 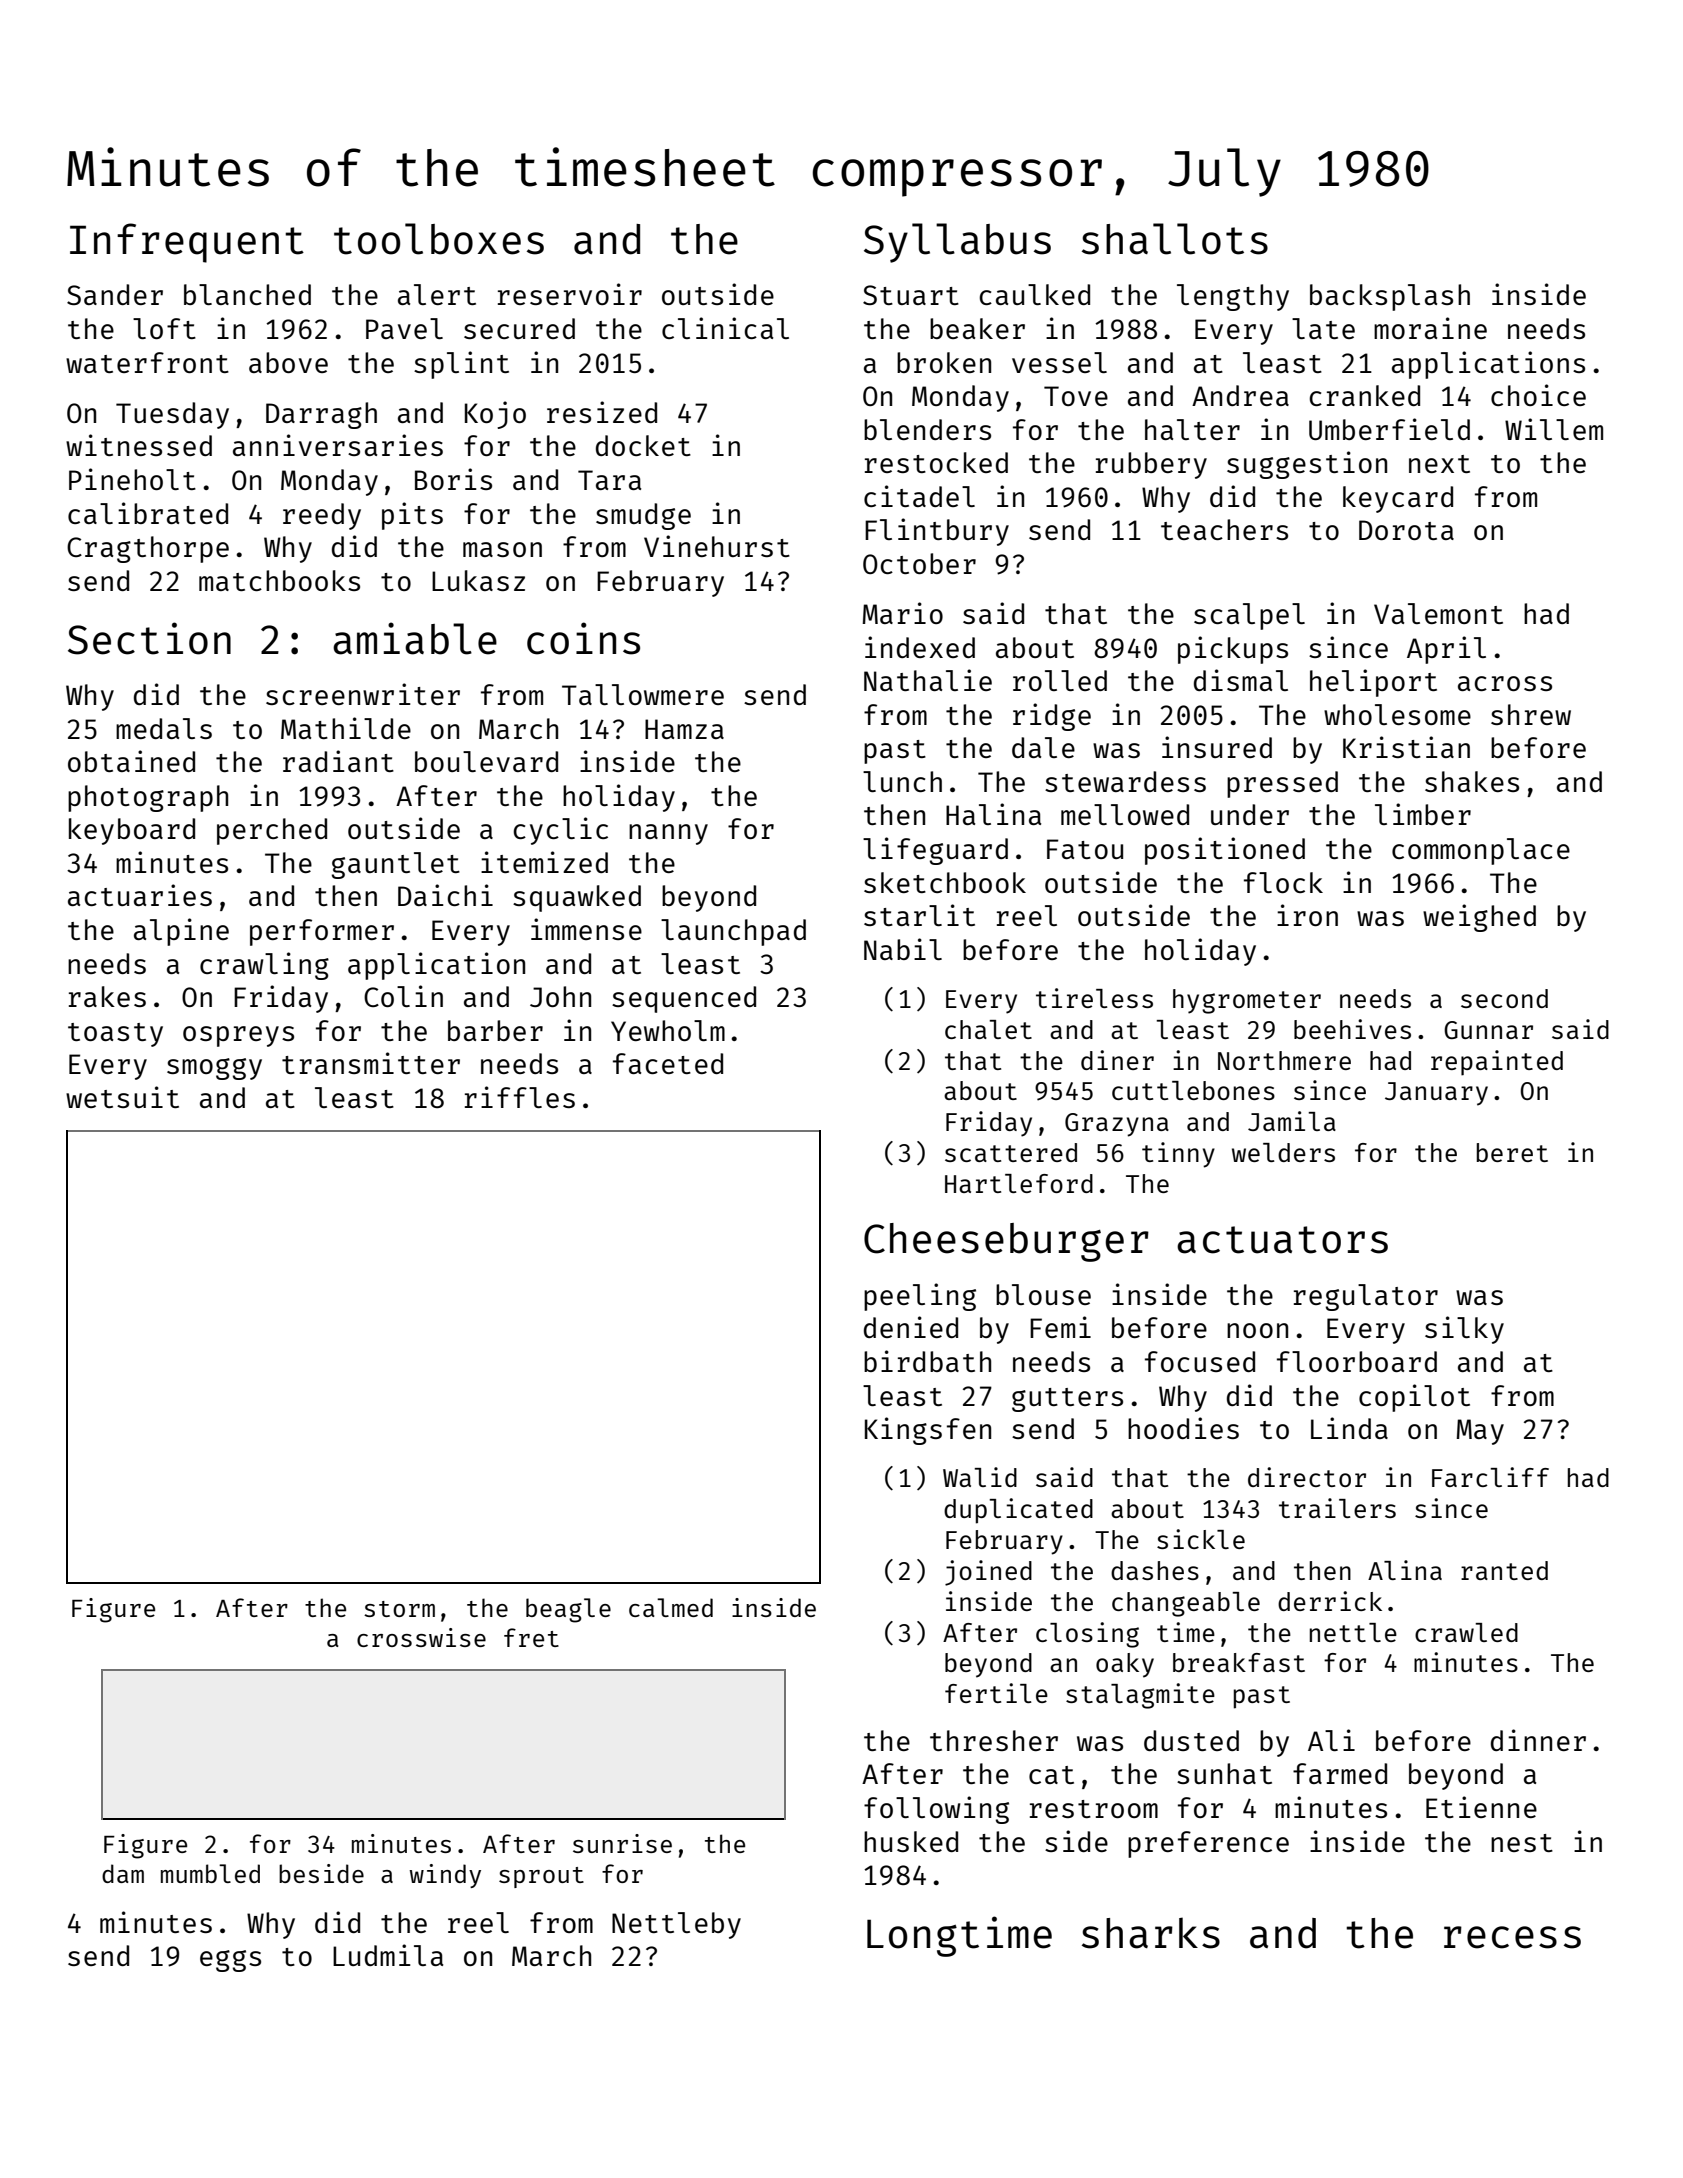 I want to click on wetsuit, so click(x=122, y=1097).
